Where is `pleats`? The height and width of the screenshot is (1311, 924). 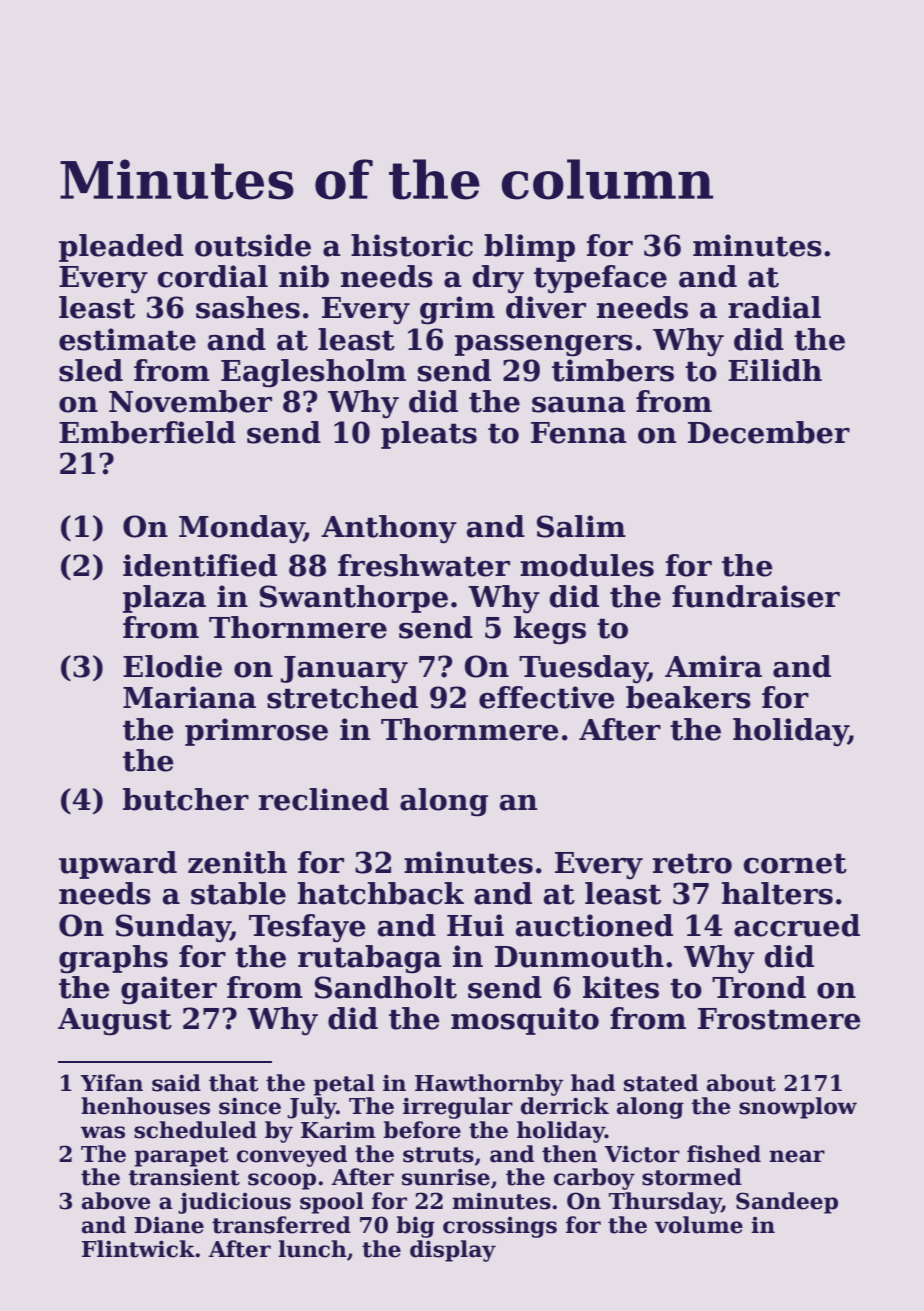
pleats is located at coordinates (429, 435).
